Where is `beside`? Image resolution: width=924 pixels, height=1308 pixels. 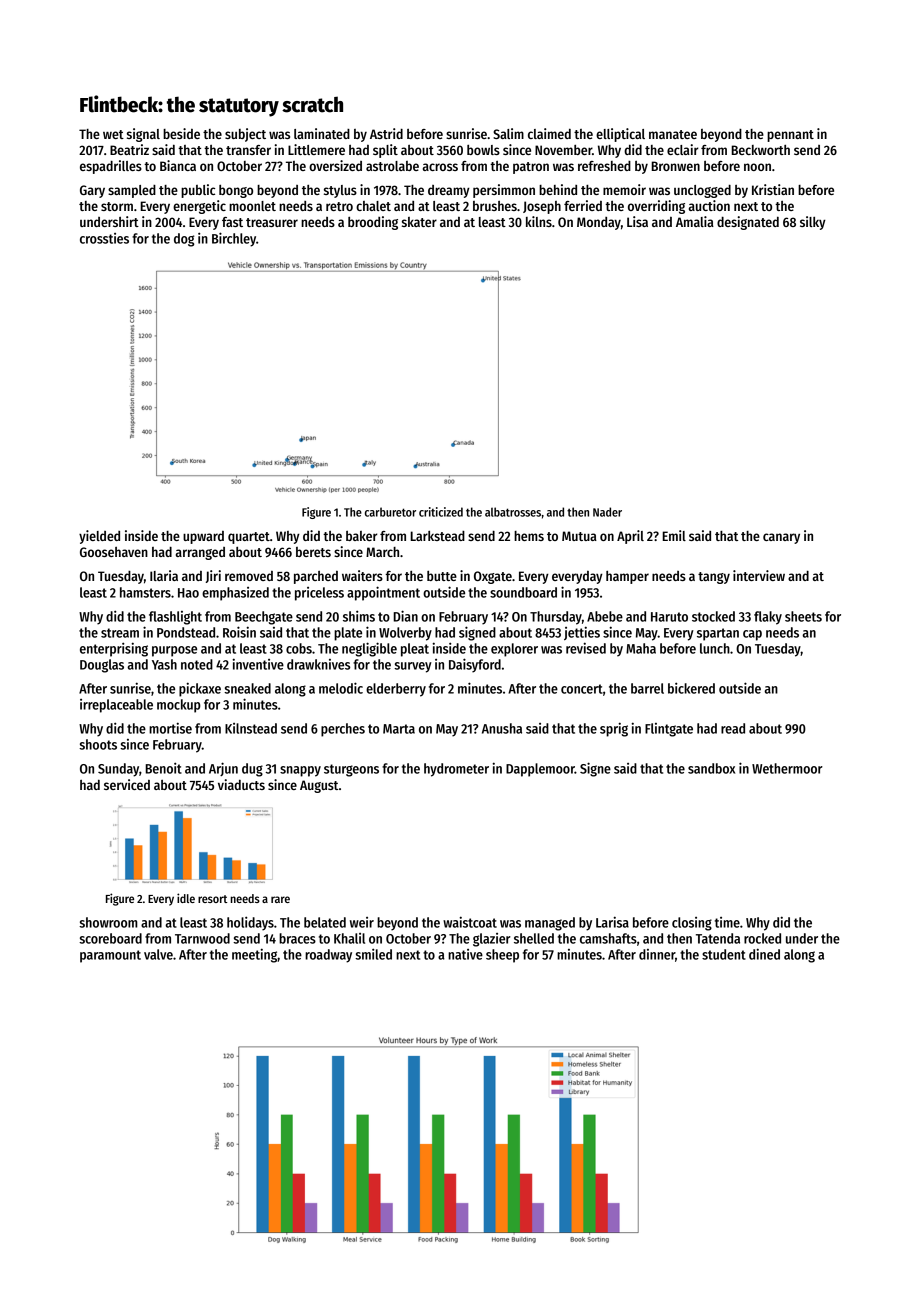 beside is located at coordinates (181, 133).
